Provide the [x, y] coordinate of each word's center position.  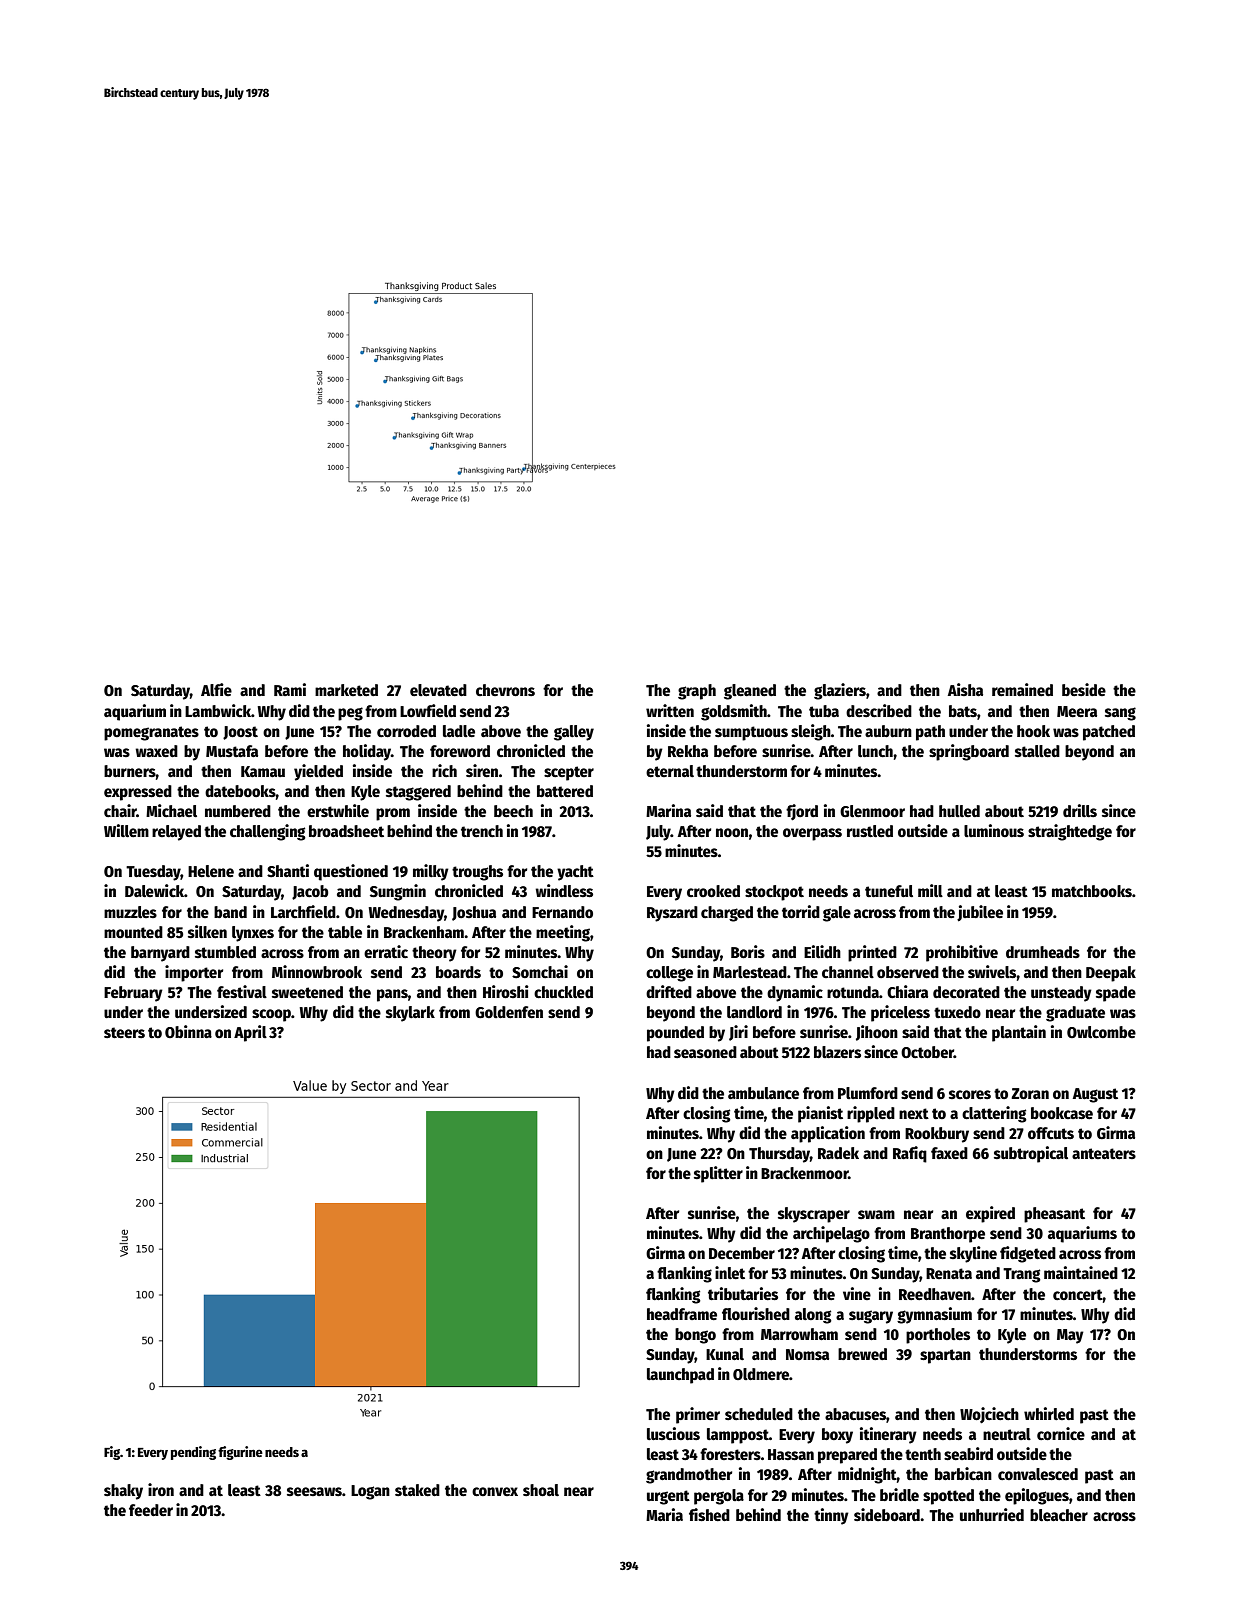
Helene [211, 871]
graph [697, 692]
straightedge [1070, 832]
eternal [670, 771]
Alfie [216, 689]
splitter [718, 1174]
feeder [151, 1510]
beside [1084, 690]
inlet [730, 1273]
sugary [871, 1317]
